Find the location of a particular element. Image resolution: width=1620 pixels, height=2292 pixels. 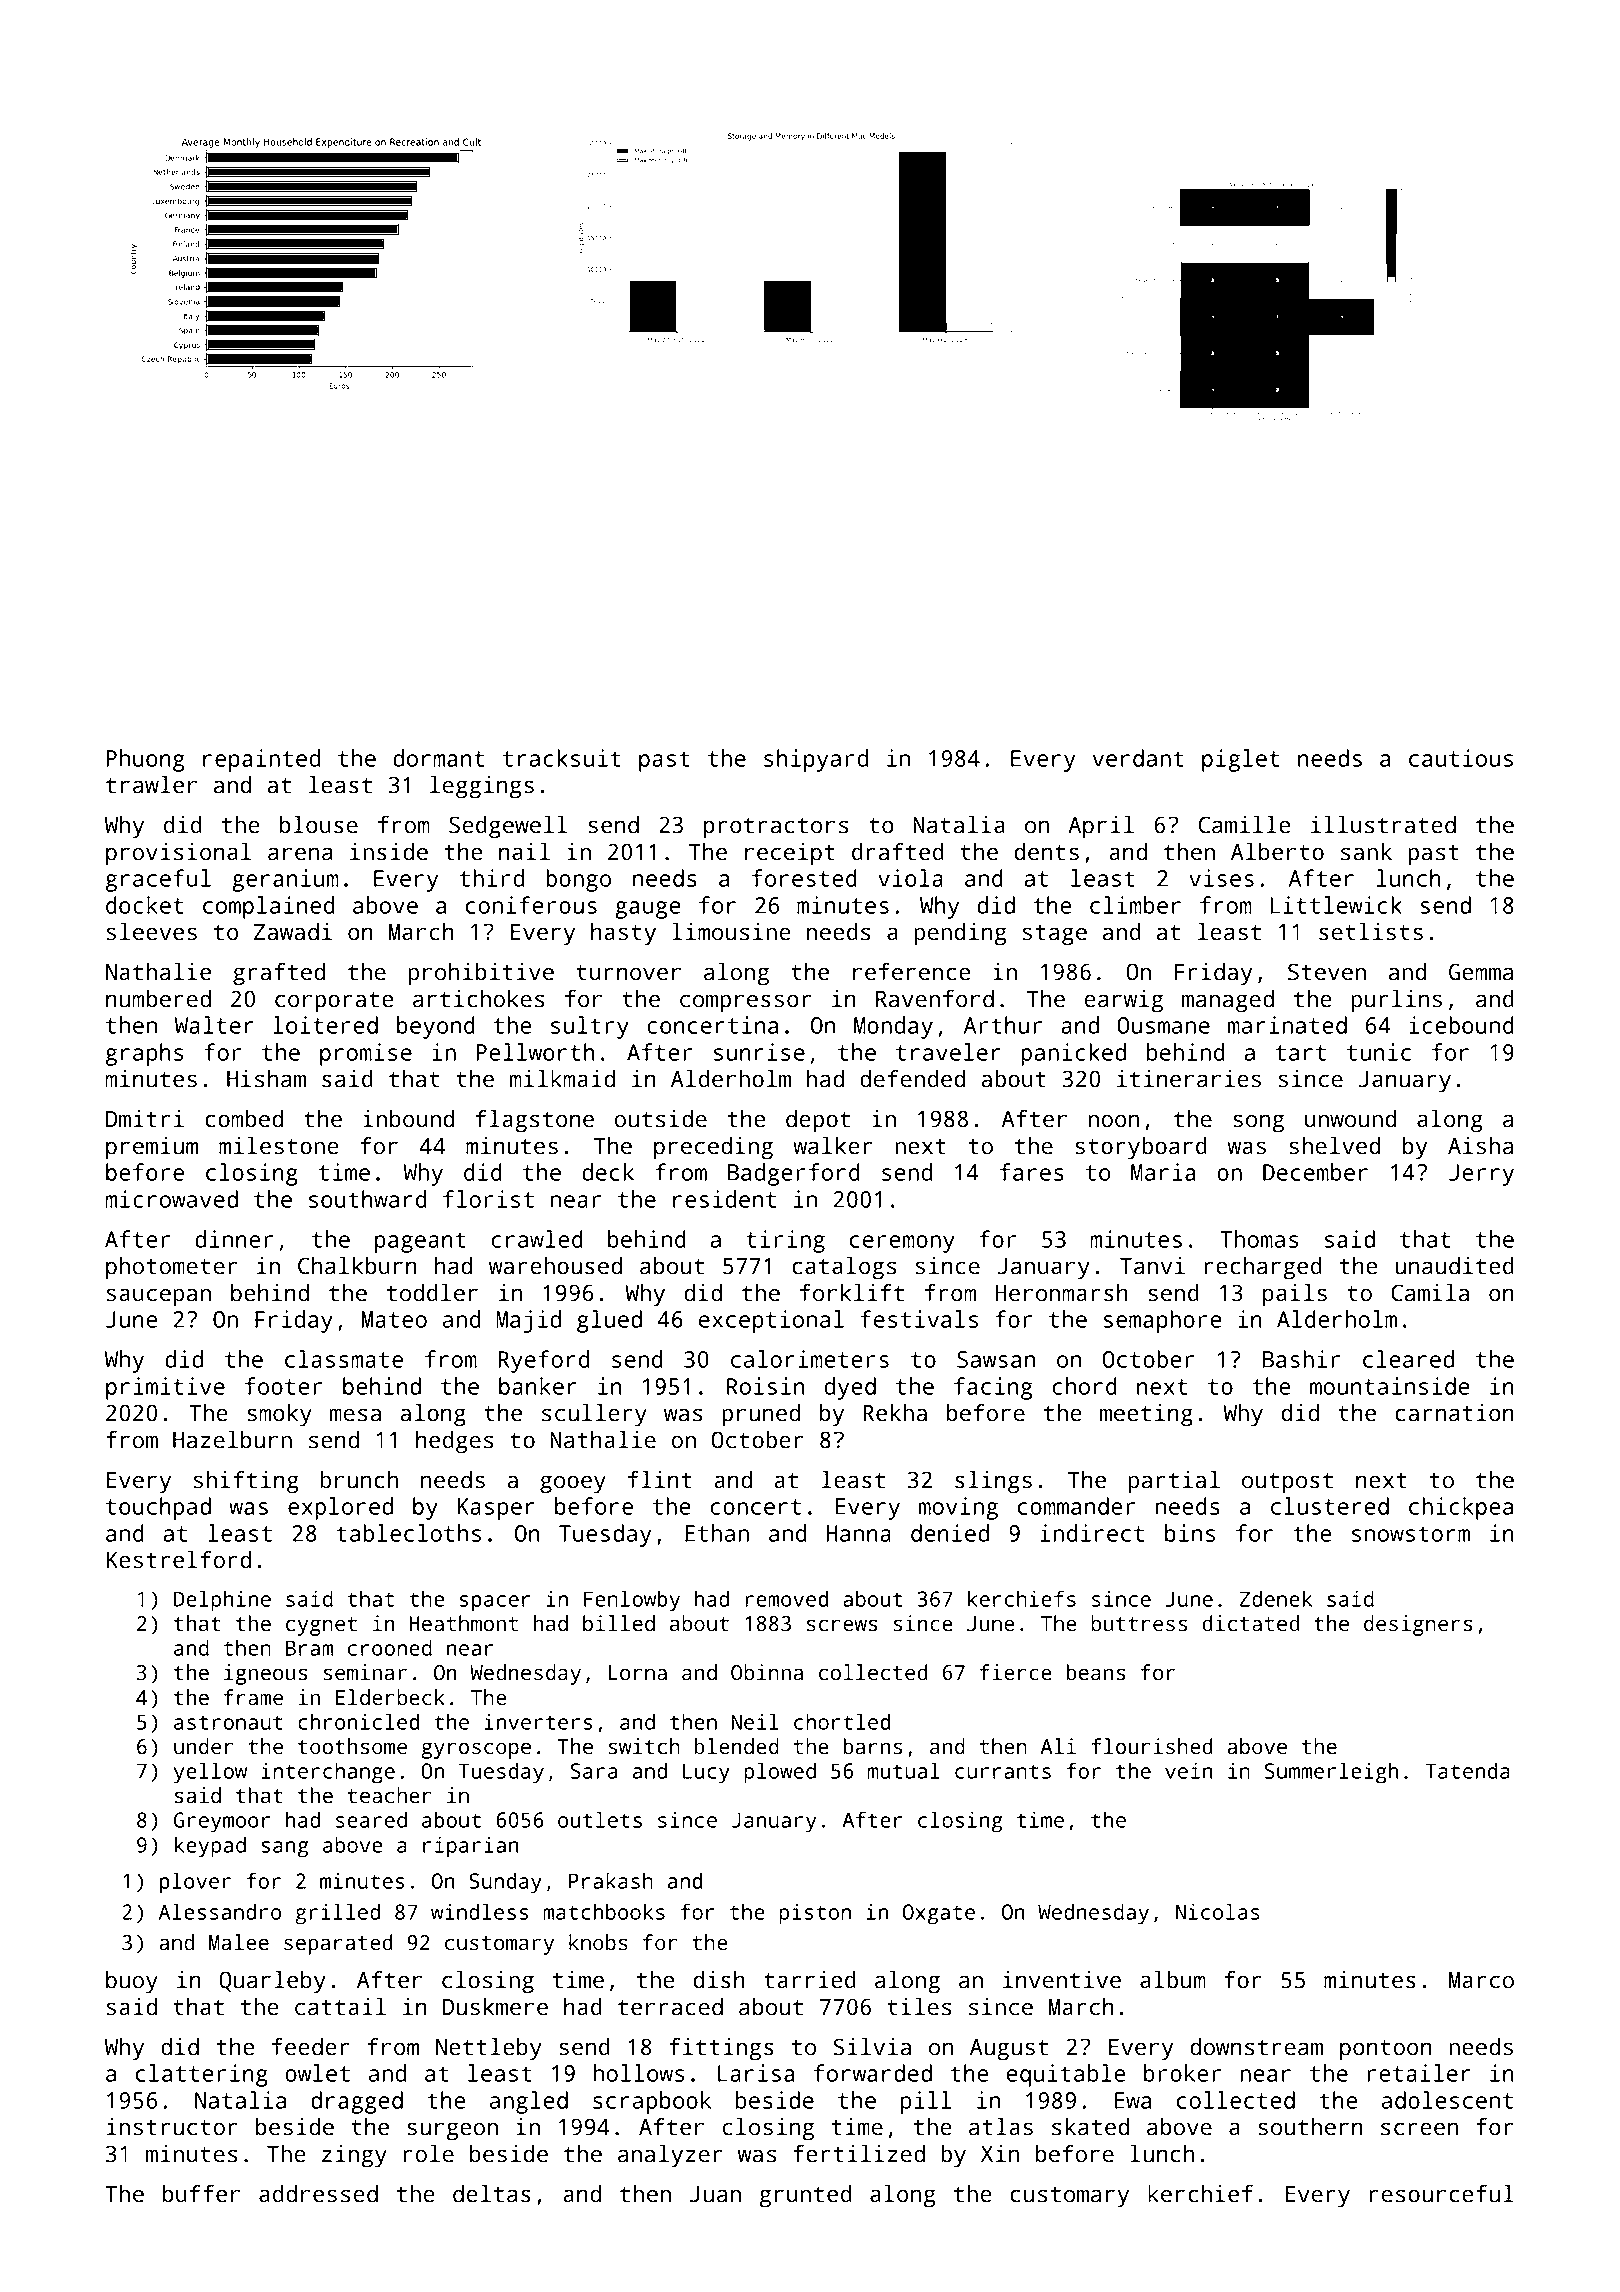

footer is located at coordinates (283, 1386).
